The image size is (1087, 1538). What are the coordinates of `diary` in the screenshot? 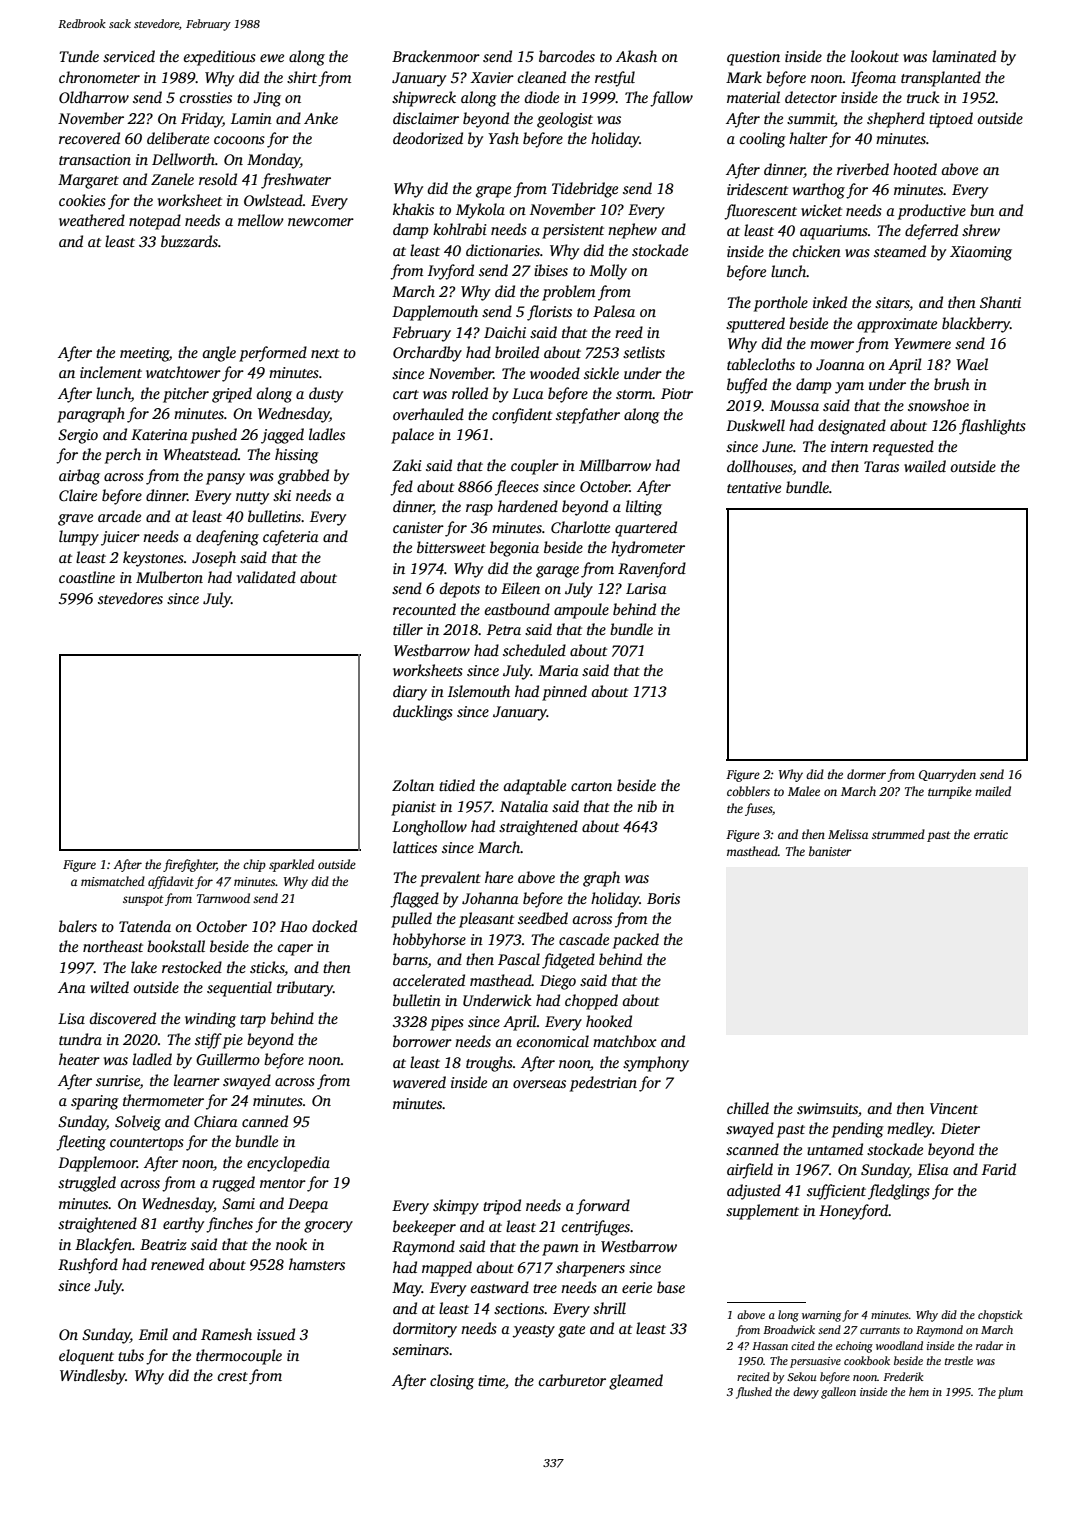 It's located at (410, 693).
